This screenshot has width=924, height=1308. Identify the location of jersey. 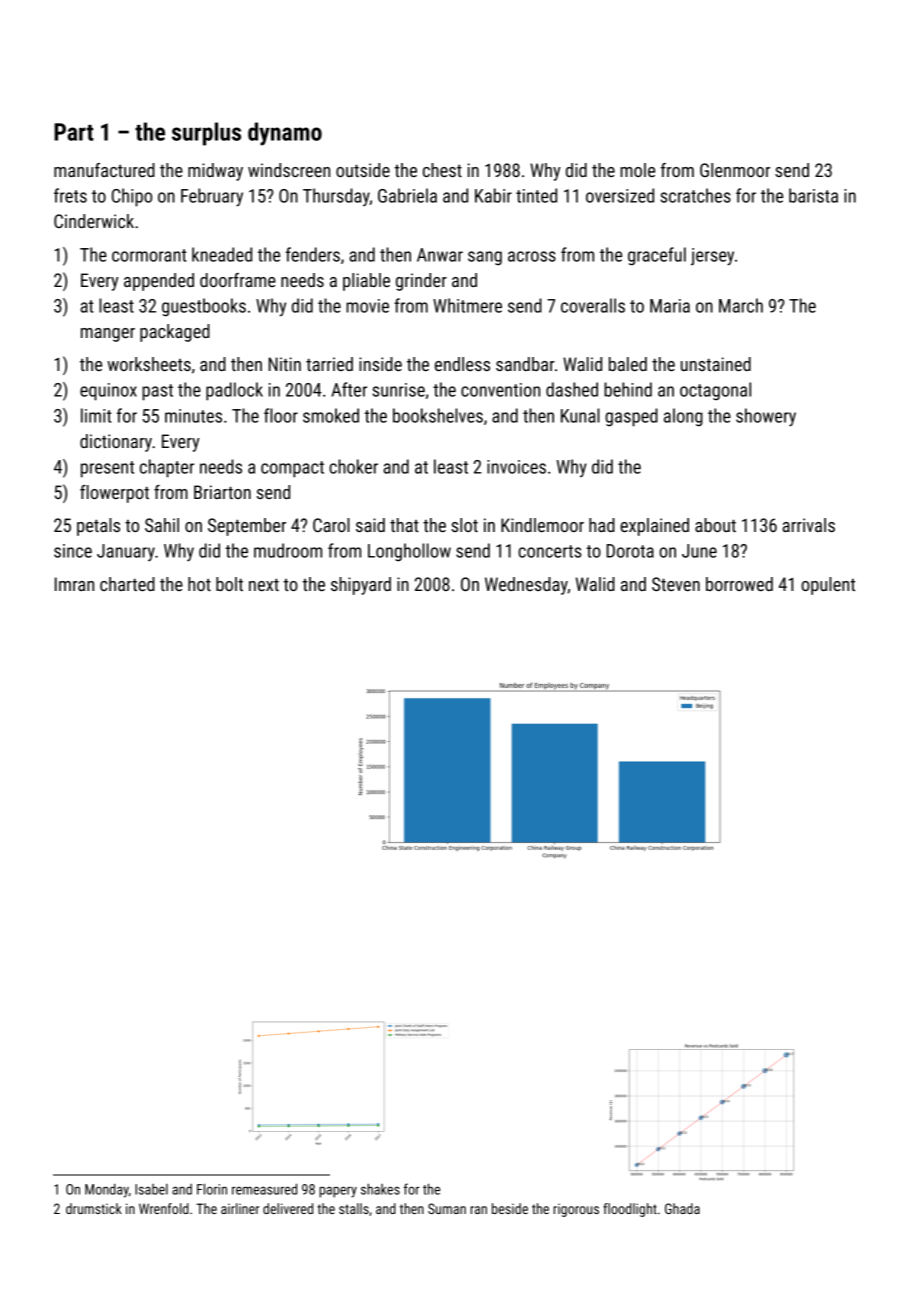
(712, 257).
